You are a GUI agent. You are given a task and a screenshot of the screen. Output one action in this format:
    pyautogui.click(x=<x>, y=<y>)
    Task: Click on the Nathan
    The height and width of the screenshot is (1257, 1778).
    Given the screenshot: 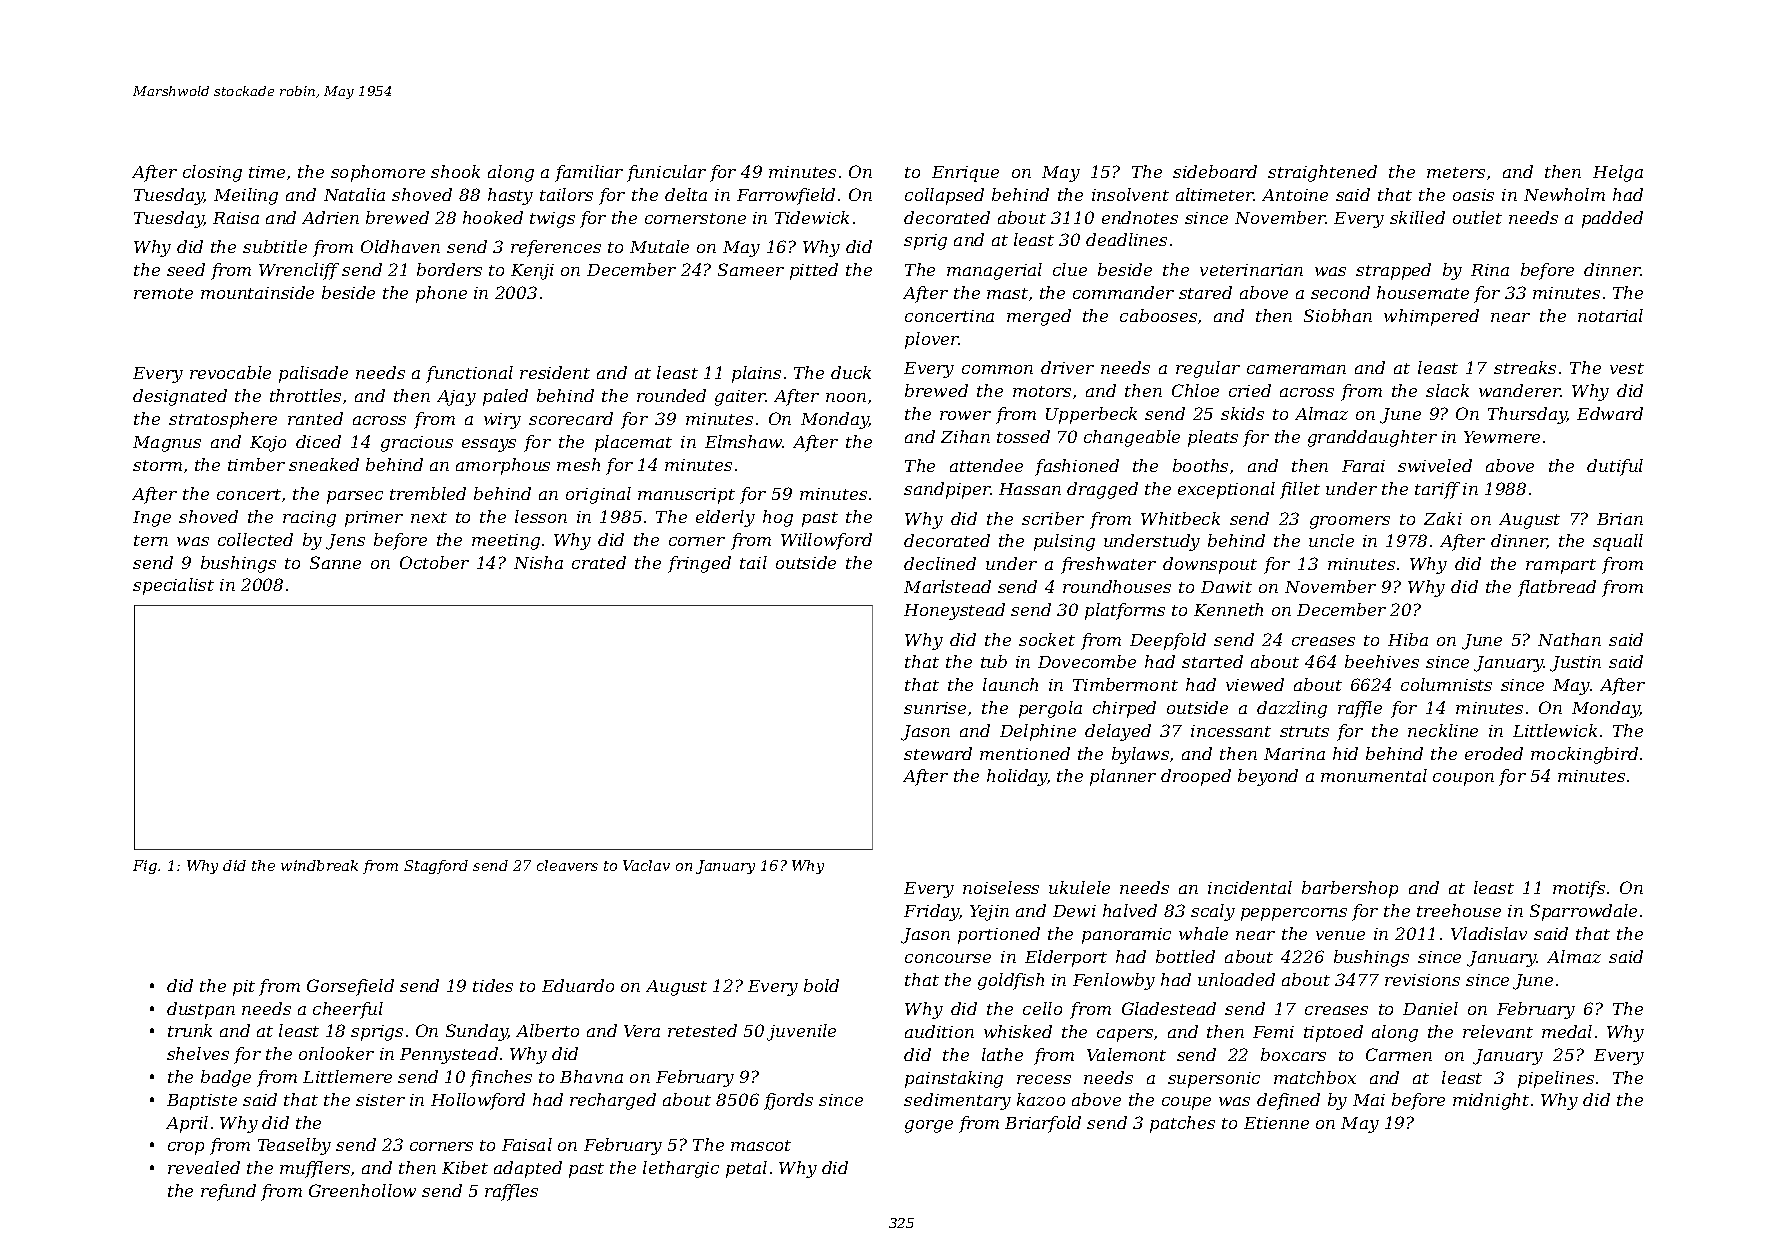 What is the action you would take?
    pyautogui.click(x=1569, y=639)
